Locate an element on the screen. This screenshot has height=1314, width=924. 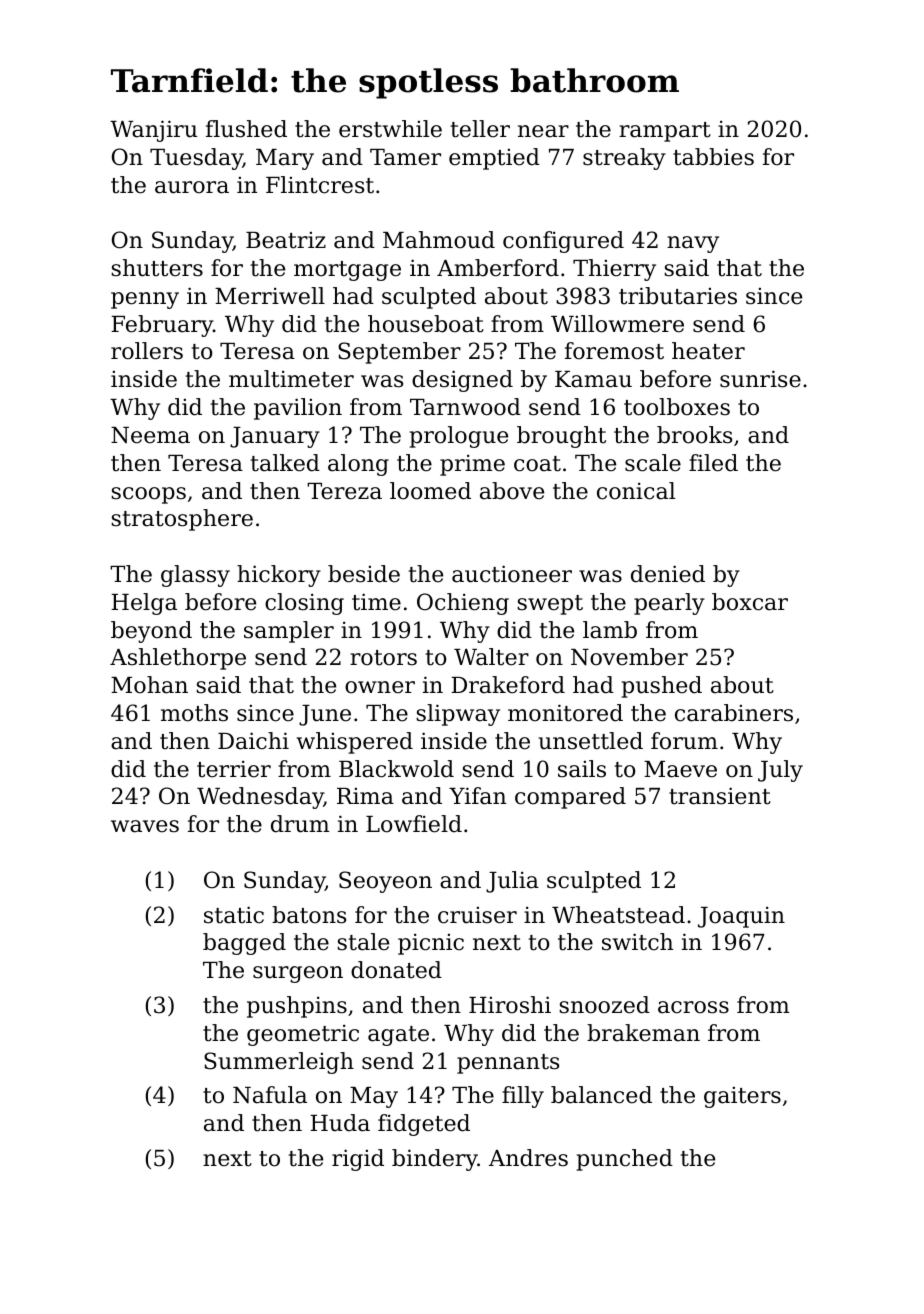
punched is located at coordinates (625, 1160).
